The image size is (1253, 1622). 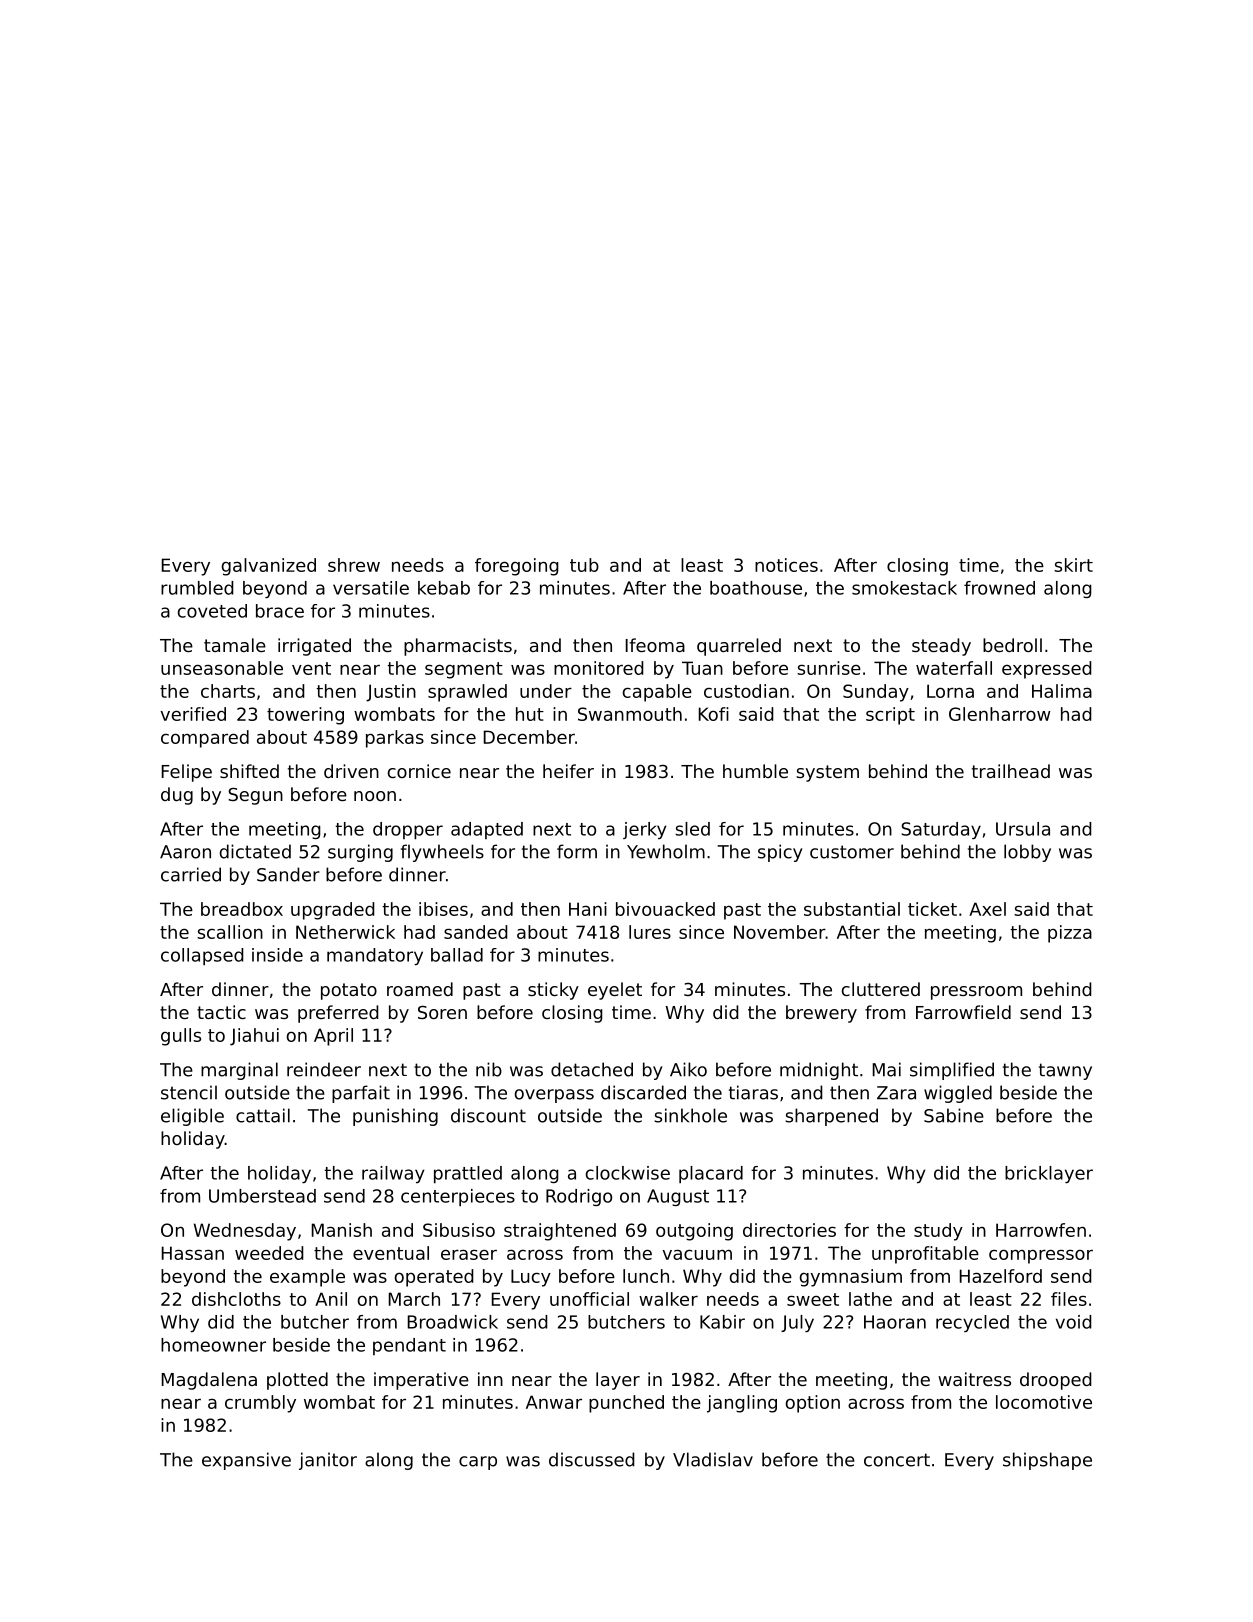 What do you see at coordinates (1062, 691) in the screenshot?
I see `Halima` at bounding box center [1062, 691].
